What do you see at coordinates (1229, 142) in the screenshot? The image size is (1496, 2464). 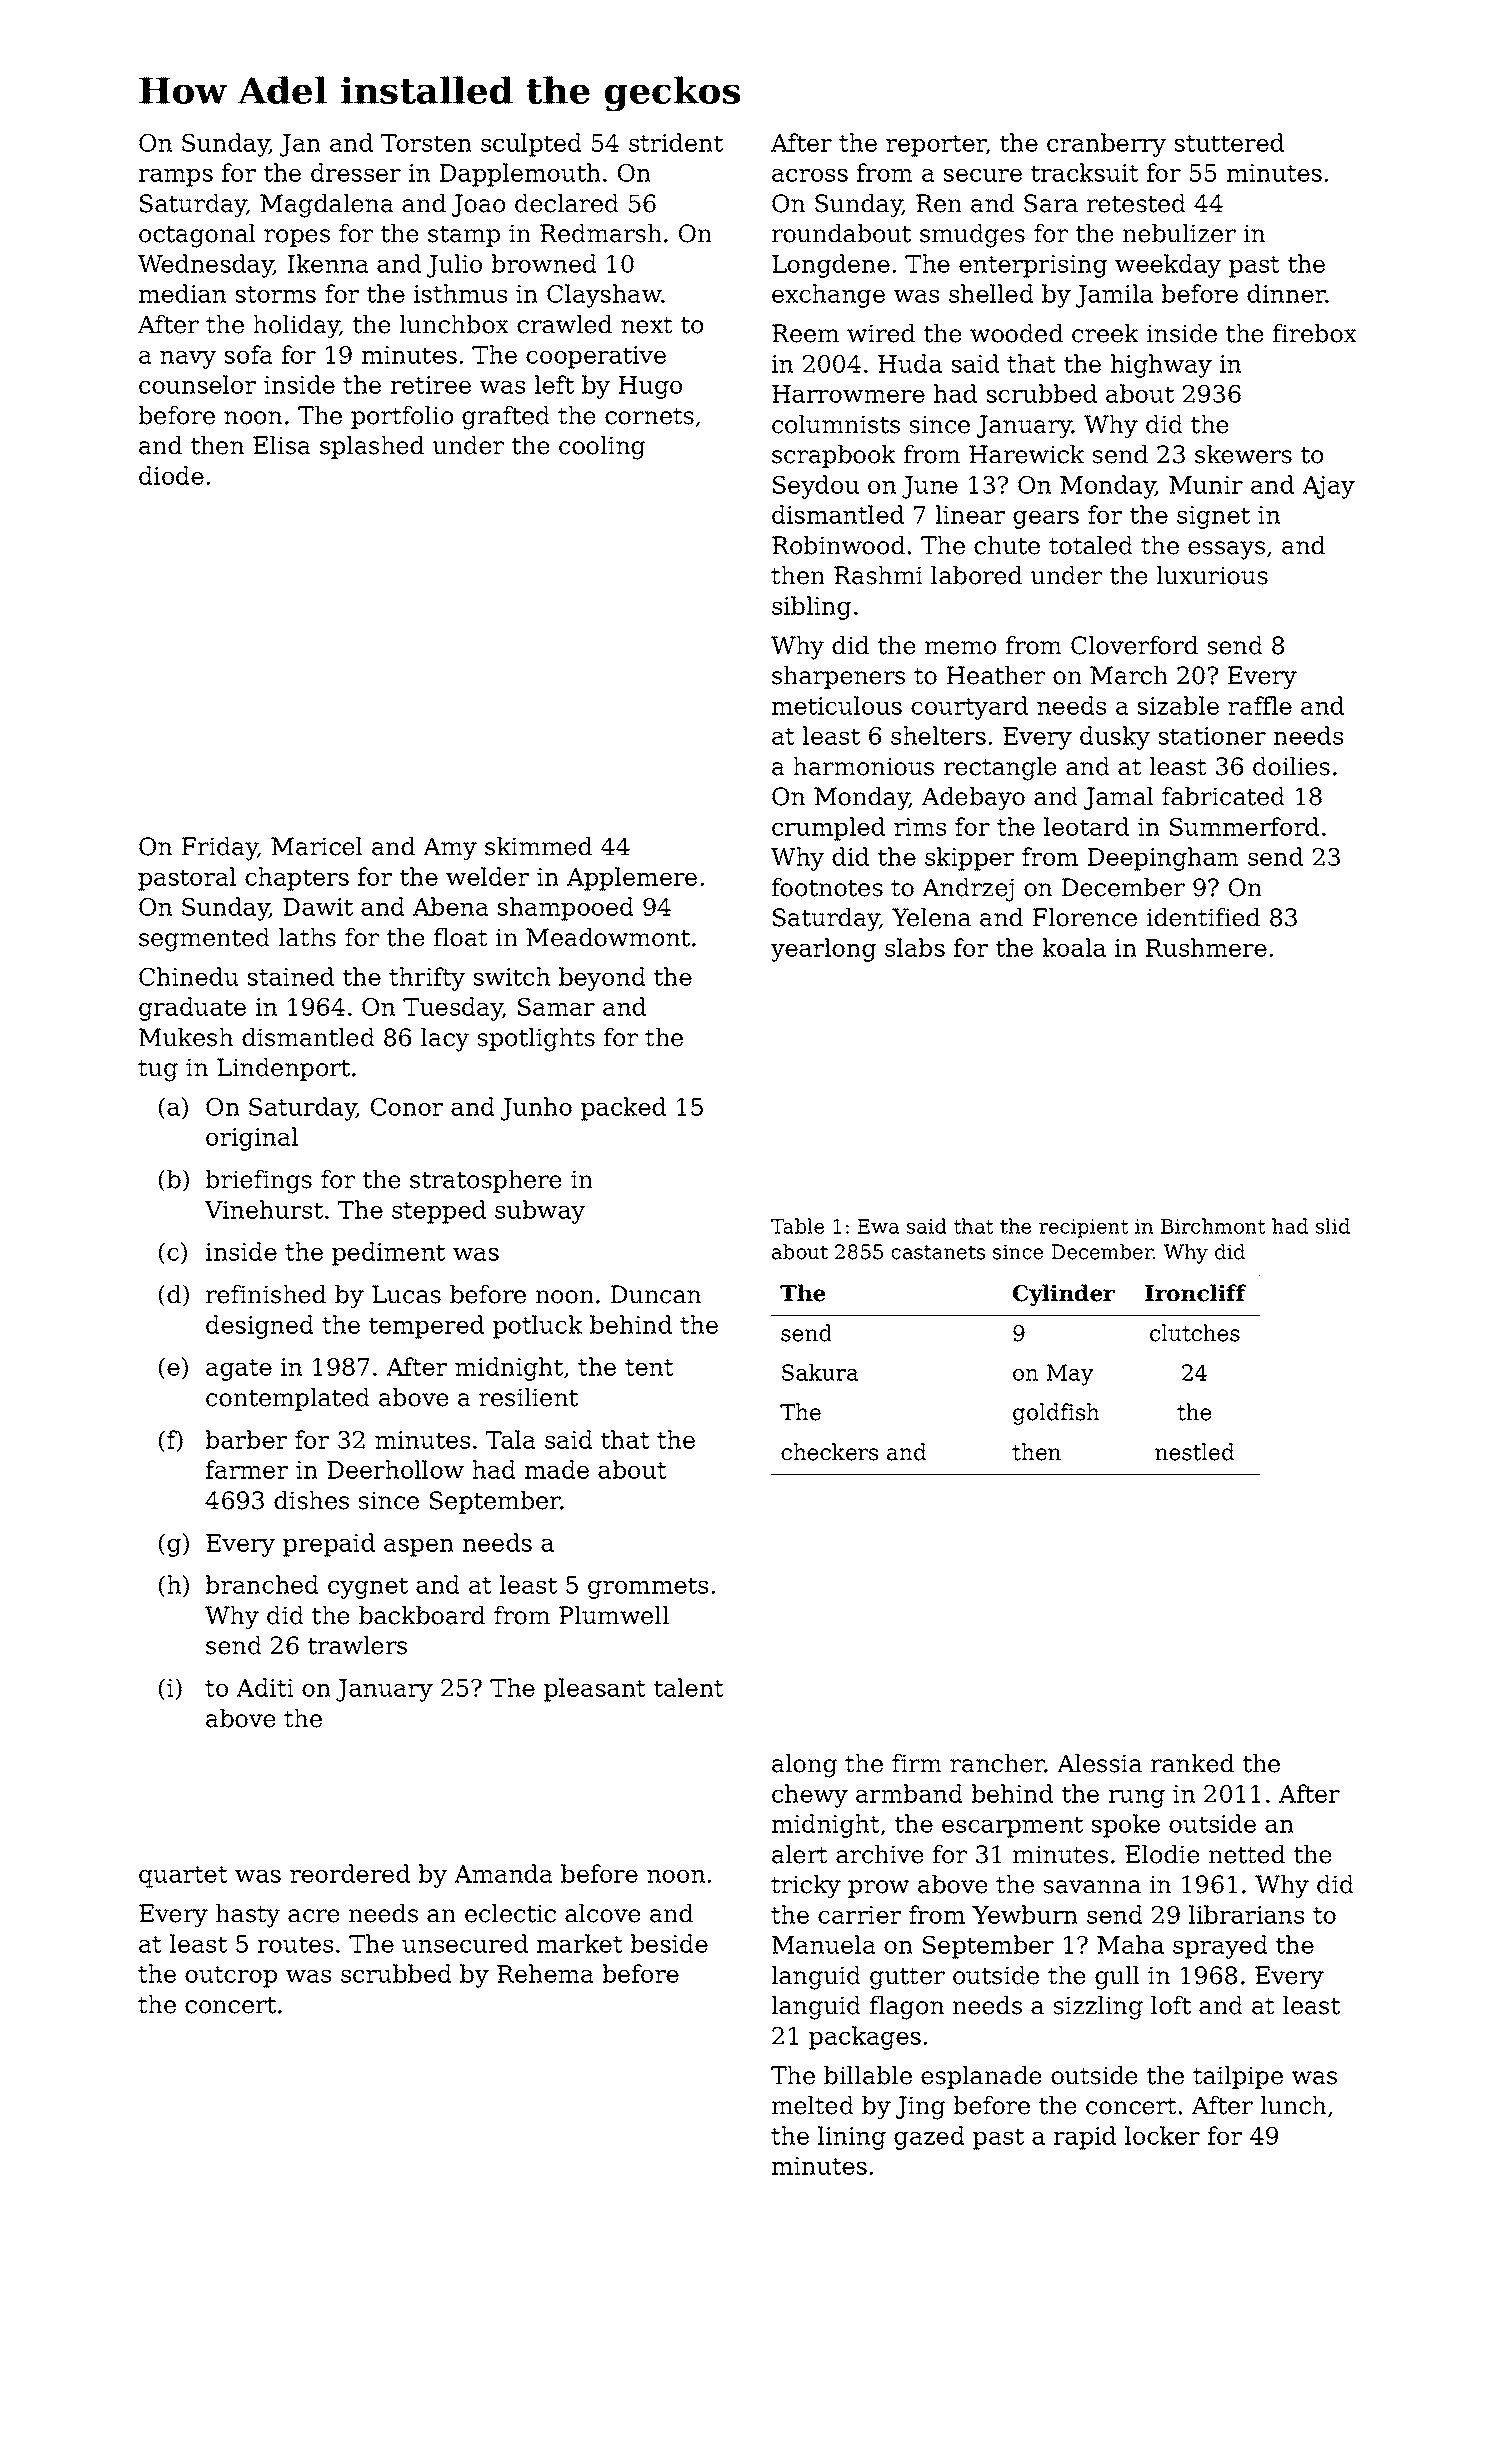 I see `stuttered` at bounding box center [1229, 142].
